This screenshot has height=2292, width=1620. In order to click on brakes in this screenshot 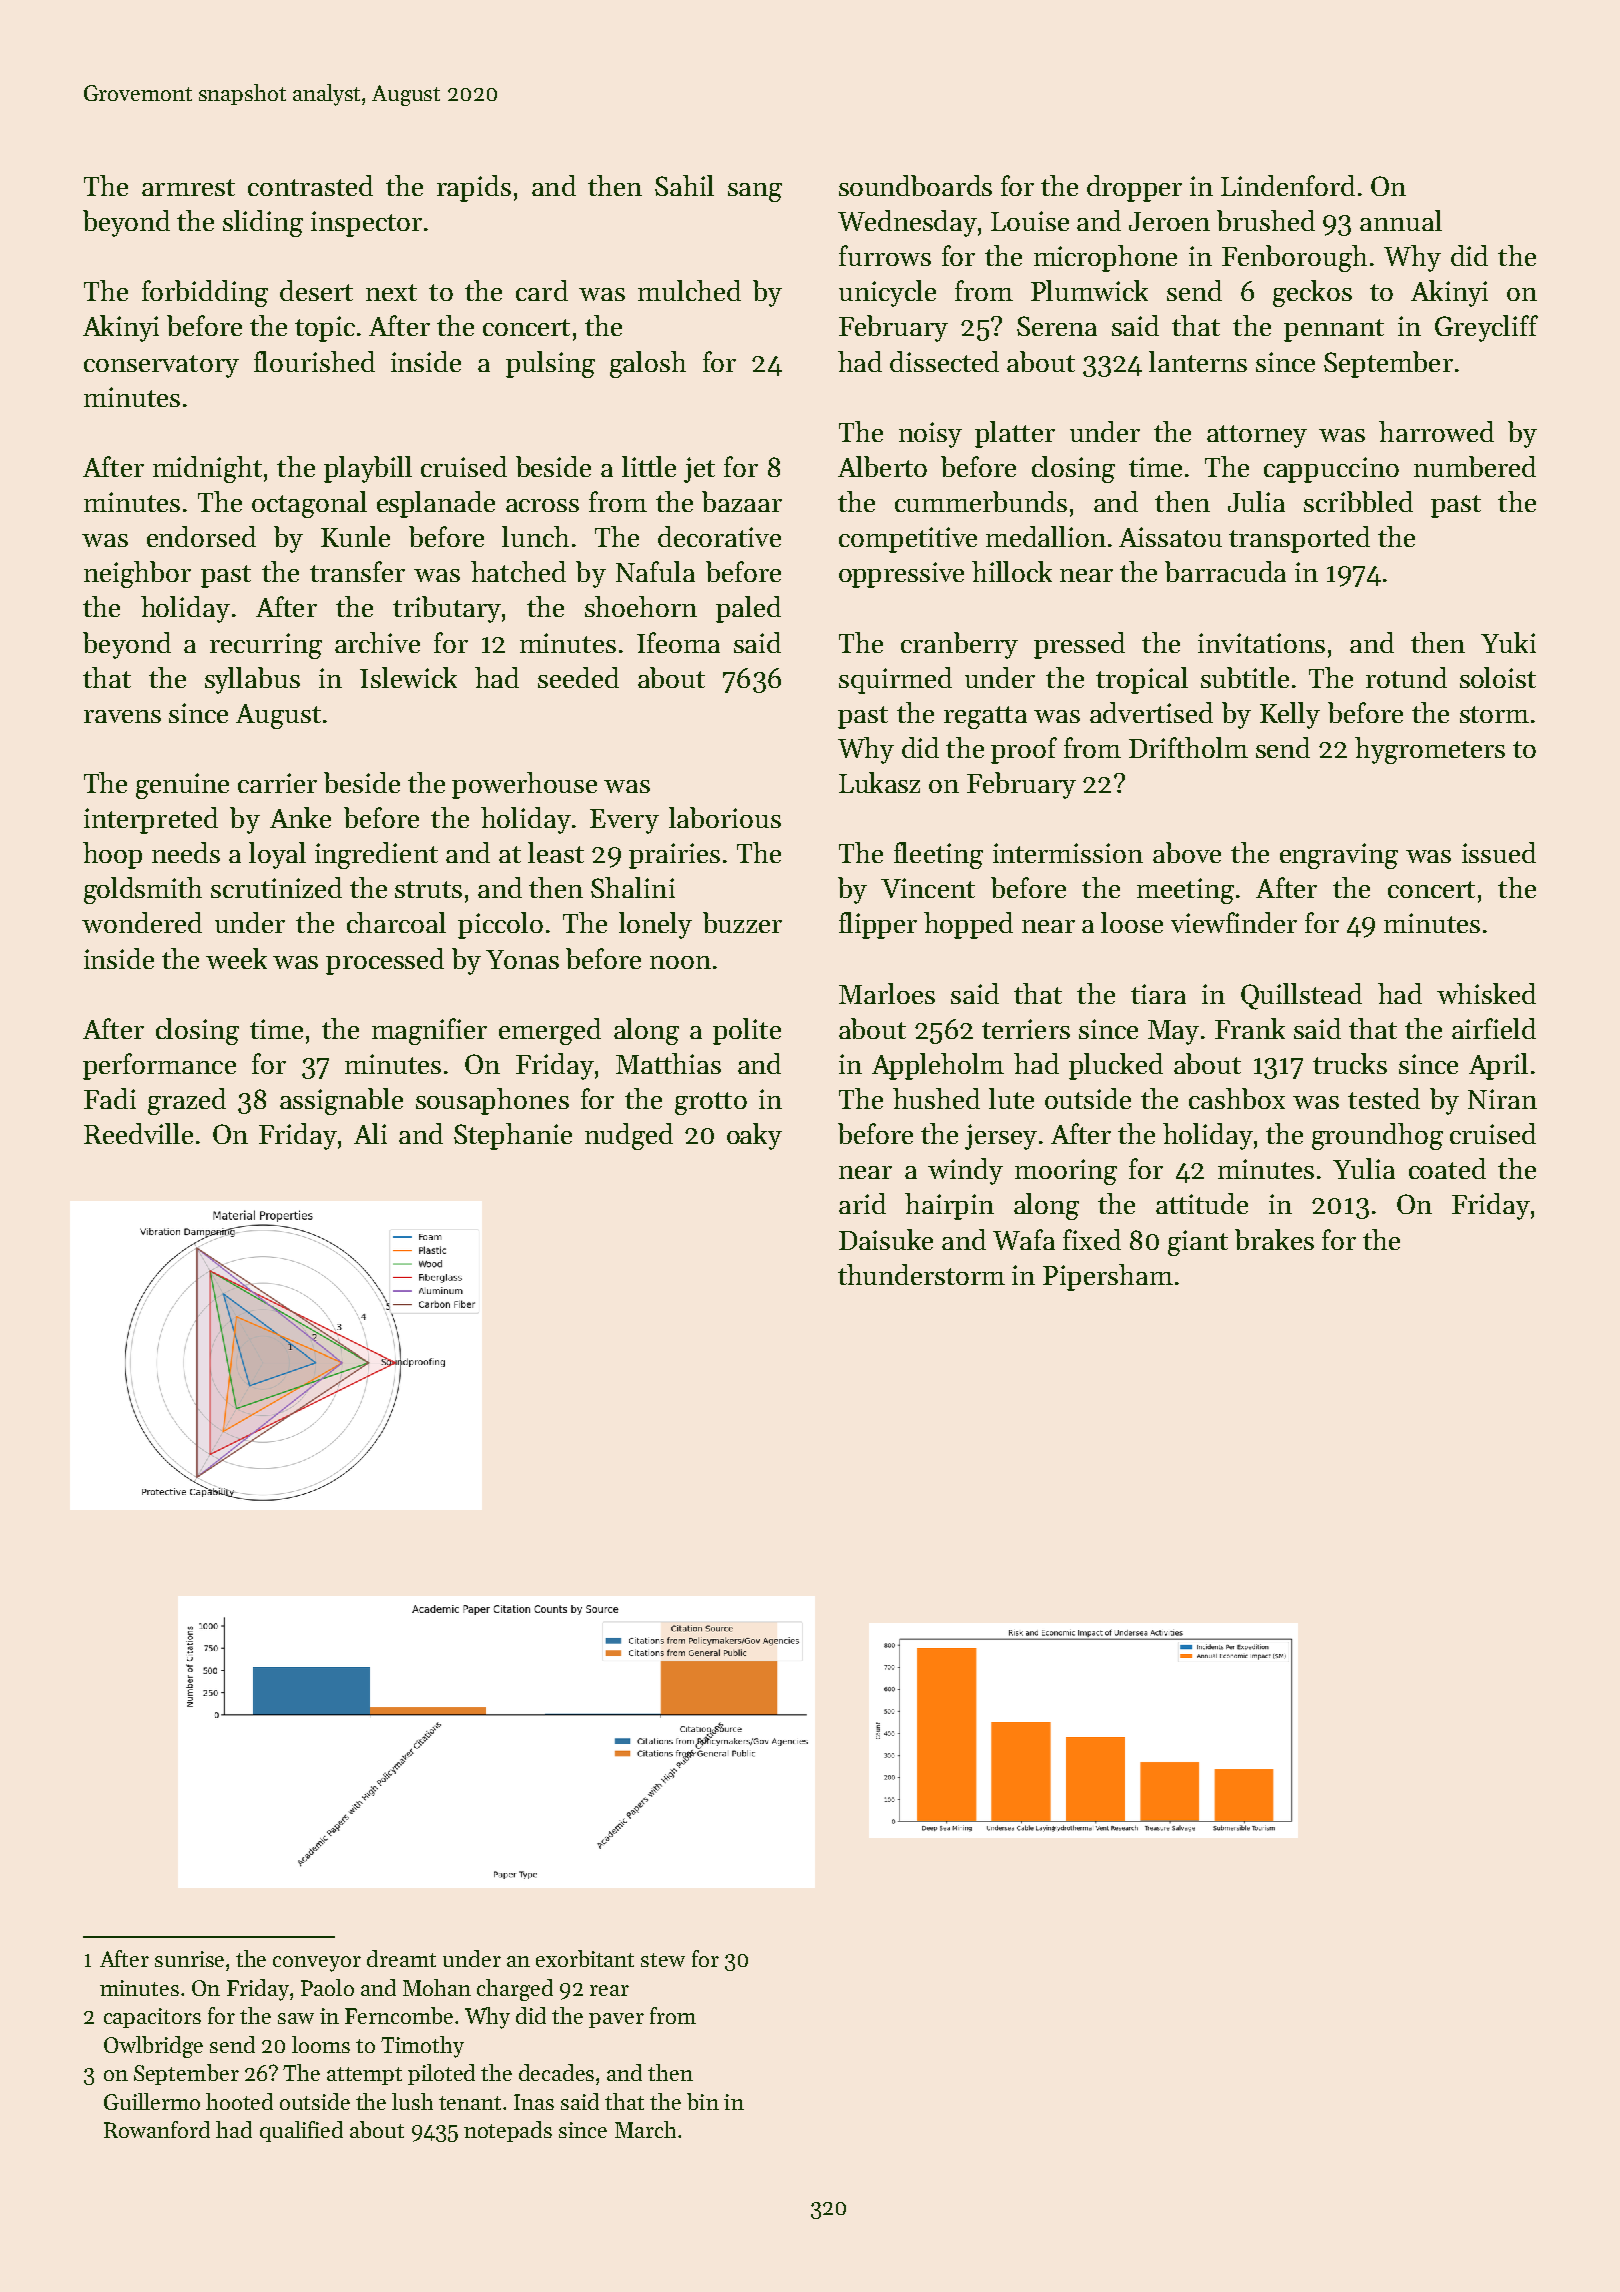, I will do `click(1274, 1239)`.
